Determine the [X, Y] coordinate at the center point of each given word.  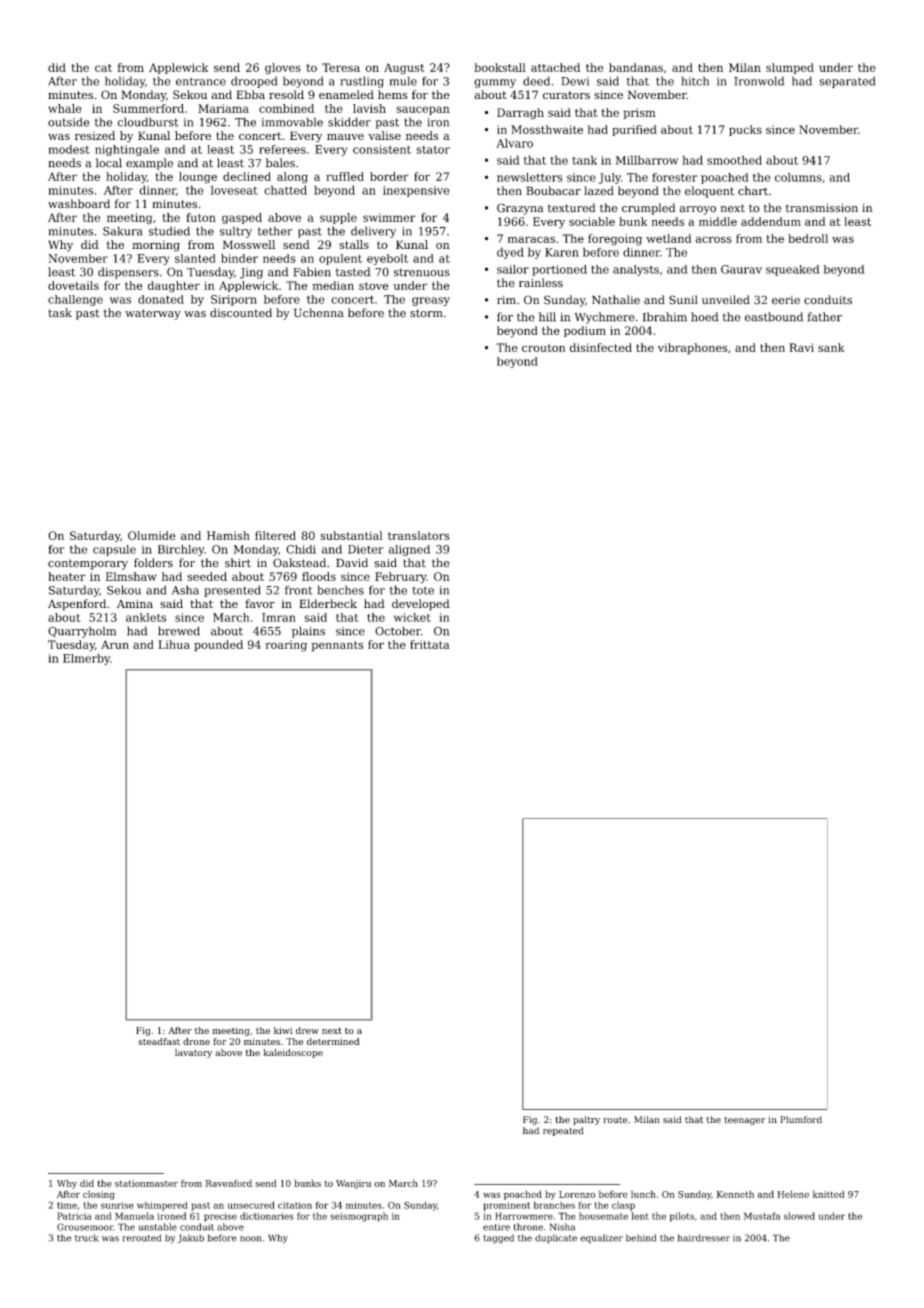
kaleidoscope [293, 1053]
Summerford [148, 108]
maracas [531, 239]
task [60, 313]
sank [831, 347]
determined [333, 1041]
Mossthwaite [547, 129]
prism [639, 113]
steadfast [159, 1041]
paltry [586, 1120]
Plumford [801, 1120]
